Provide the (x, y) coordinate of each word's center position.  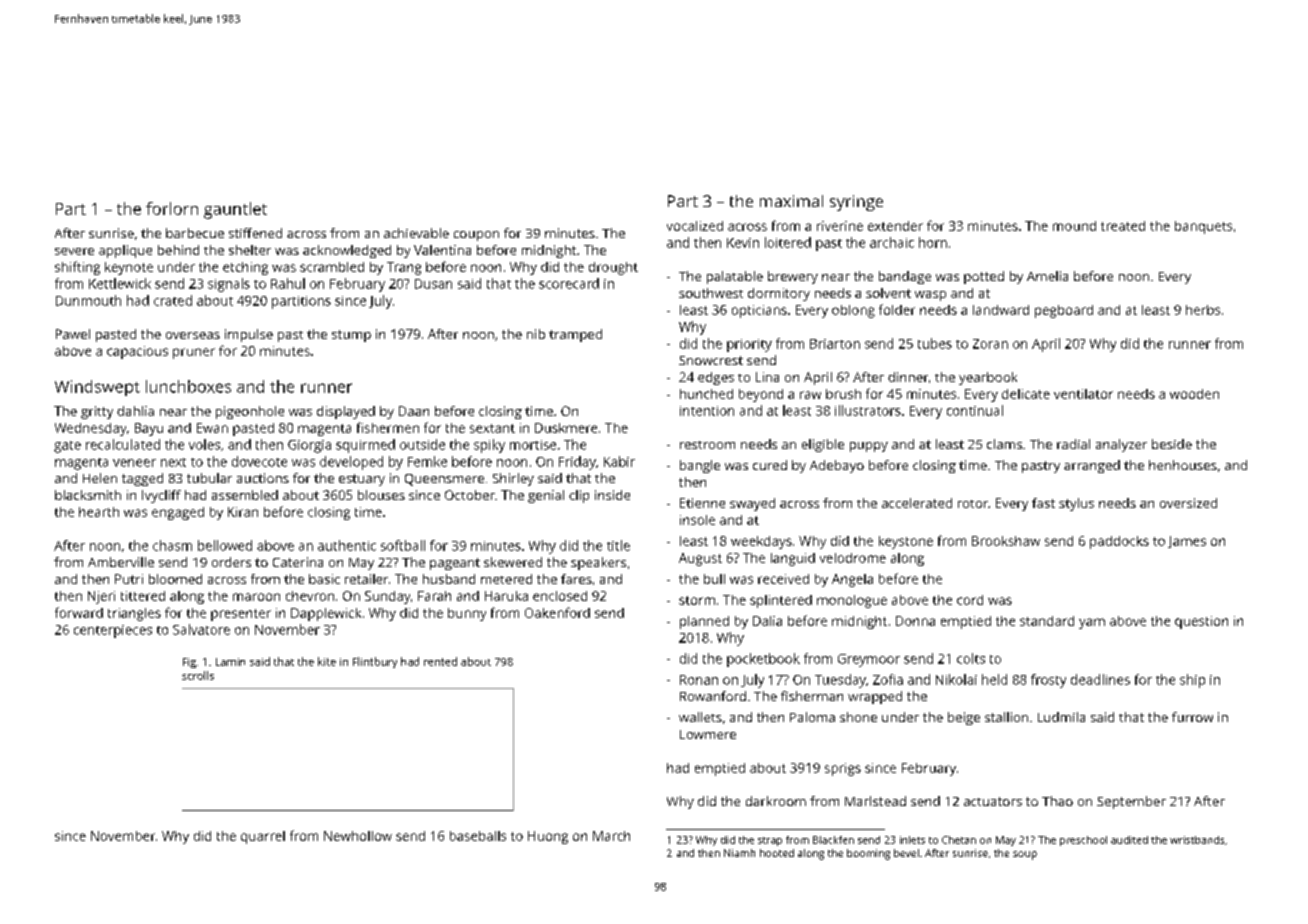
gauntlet (235, 210)
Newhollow (358, 836)
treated (1123, 226)
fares (576, 579)
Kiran (243, 512)
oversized (1188, 503)
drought (613, 268)
